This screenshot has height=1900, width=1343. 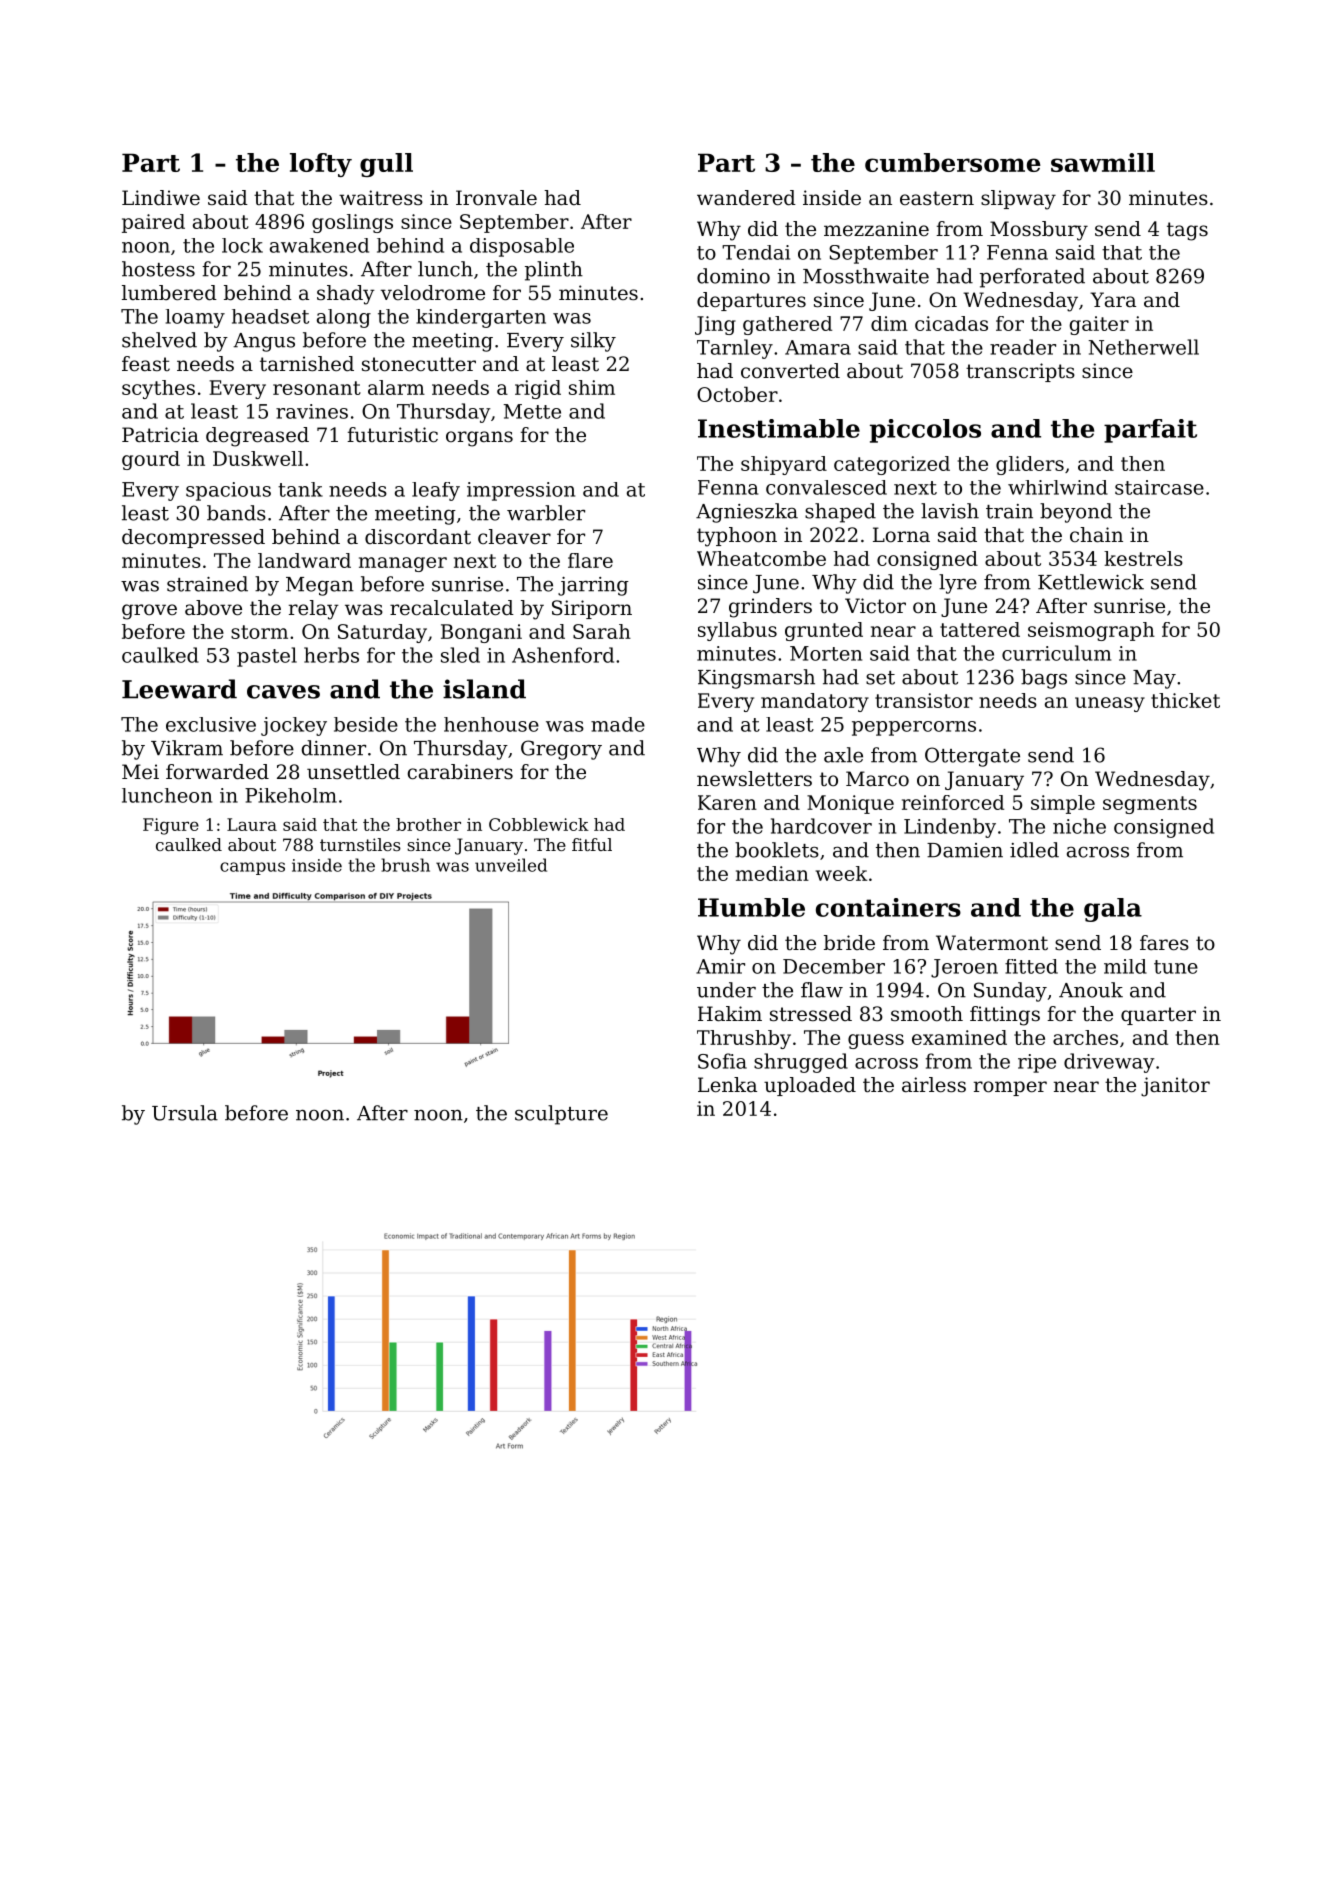 What do you see at coordinates (746, 198) in the screenshot?
I see `wandered` at bounding box center [746, 198].
